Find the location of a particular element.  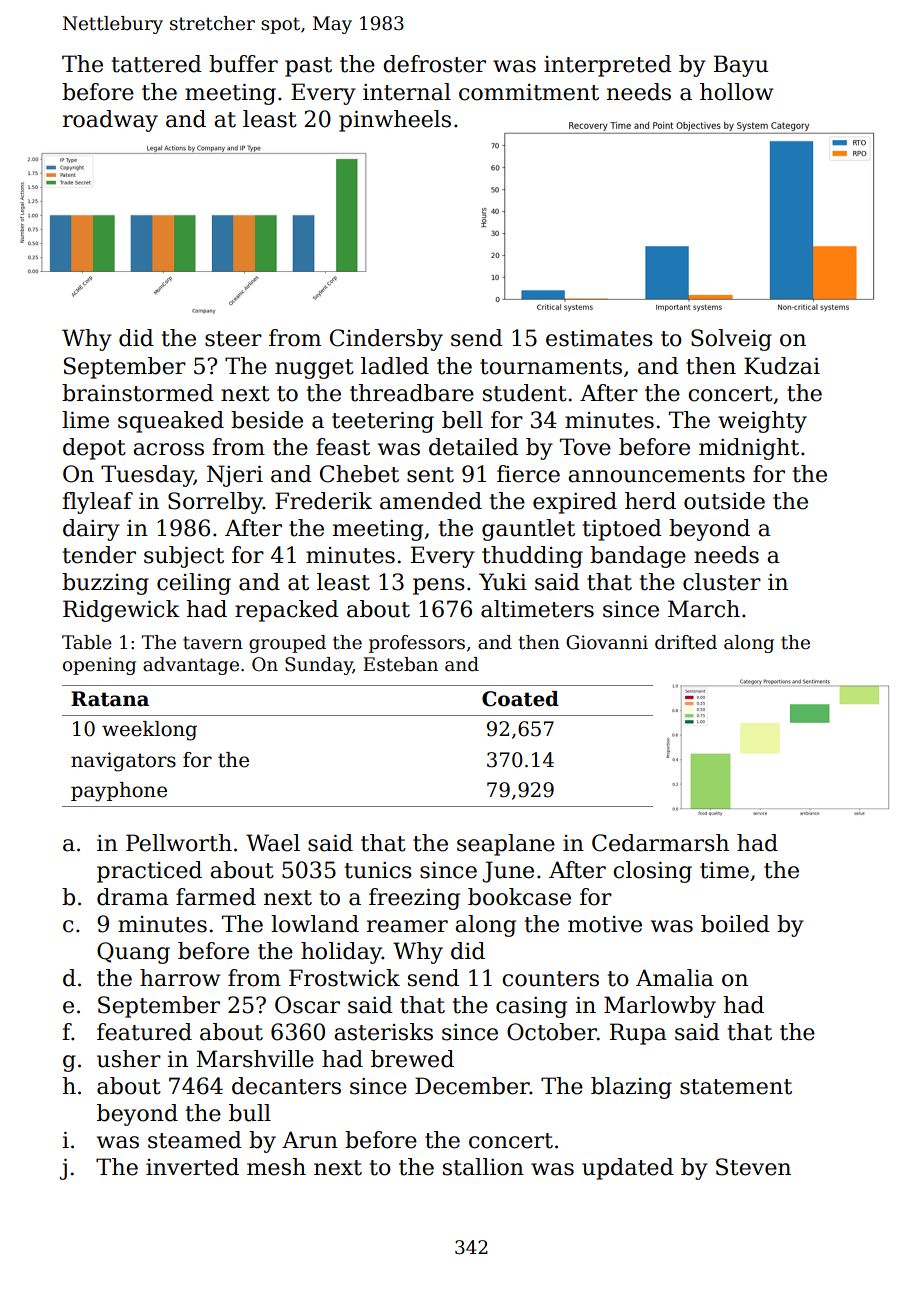

roadway is located at coordinates (110, 121).
